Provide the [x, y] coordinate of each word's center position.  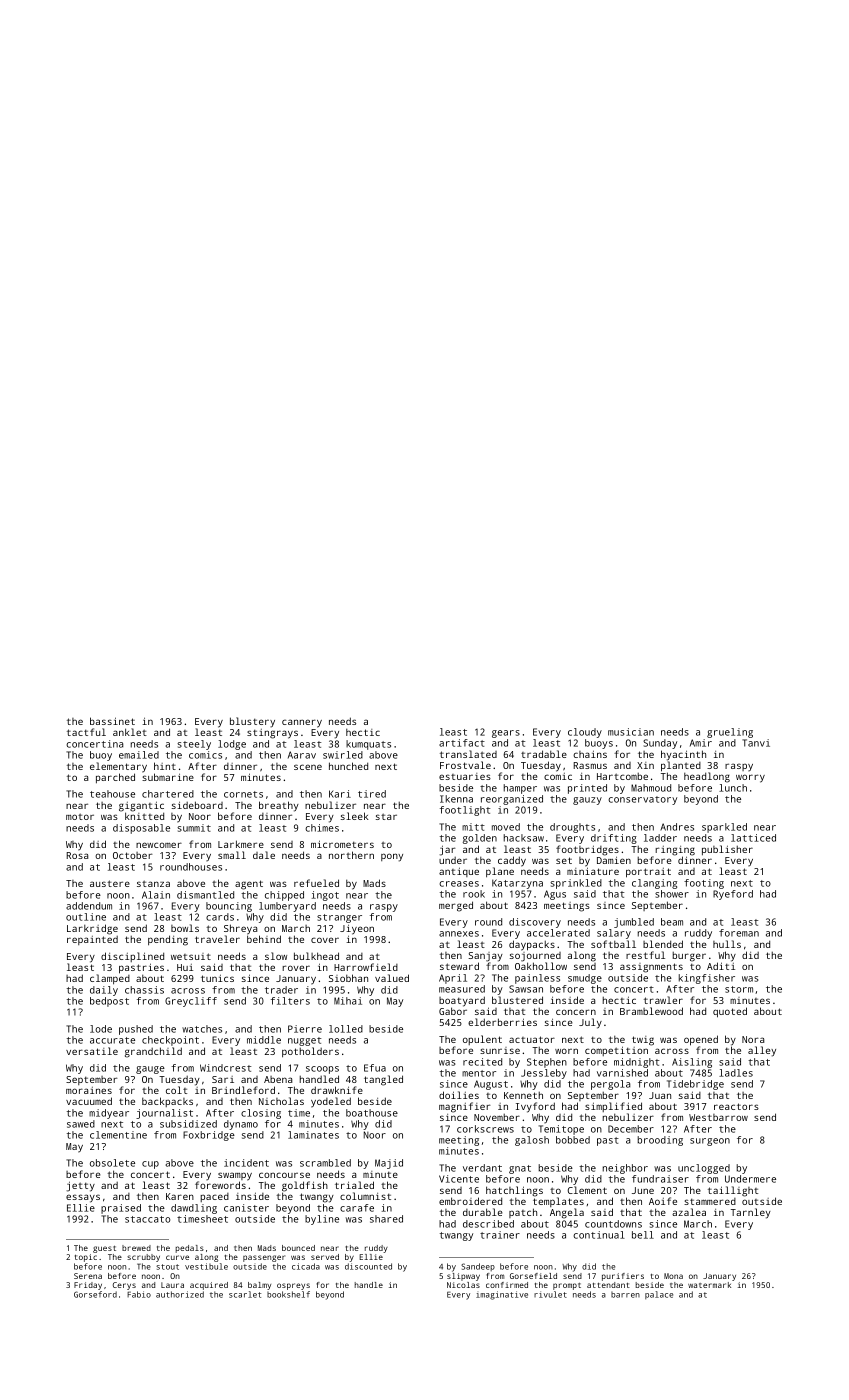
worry [750, 778]
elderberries [502, 1022]
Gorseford [95, 1294]
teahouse [112, 794]
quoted [730, 1012]
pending [168, 940]
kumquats [368, 745]
